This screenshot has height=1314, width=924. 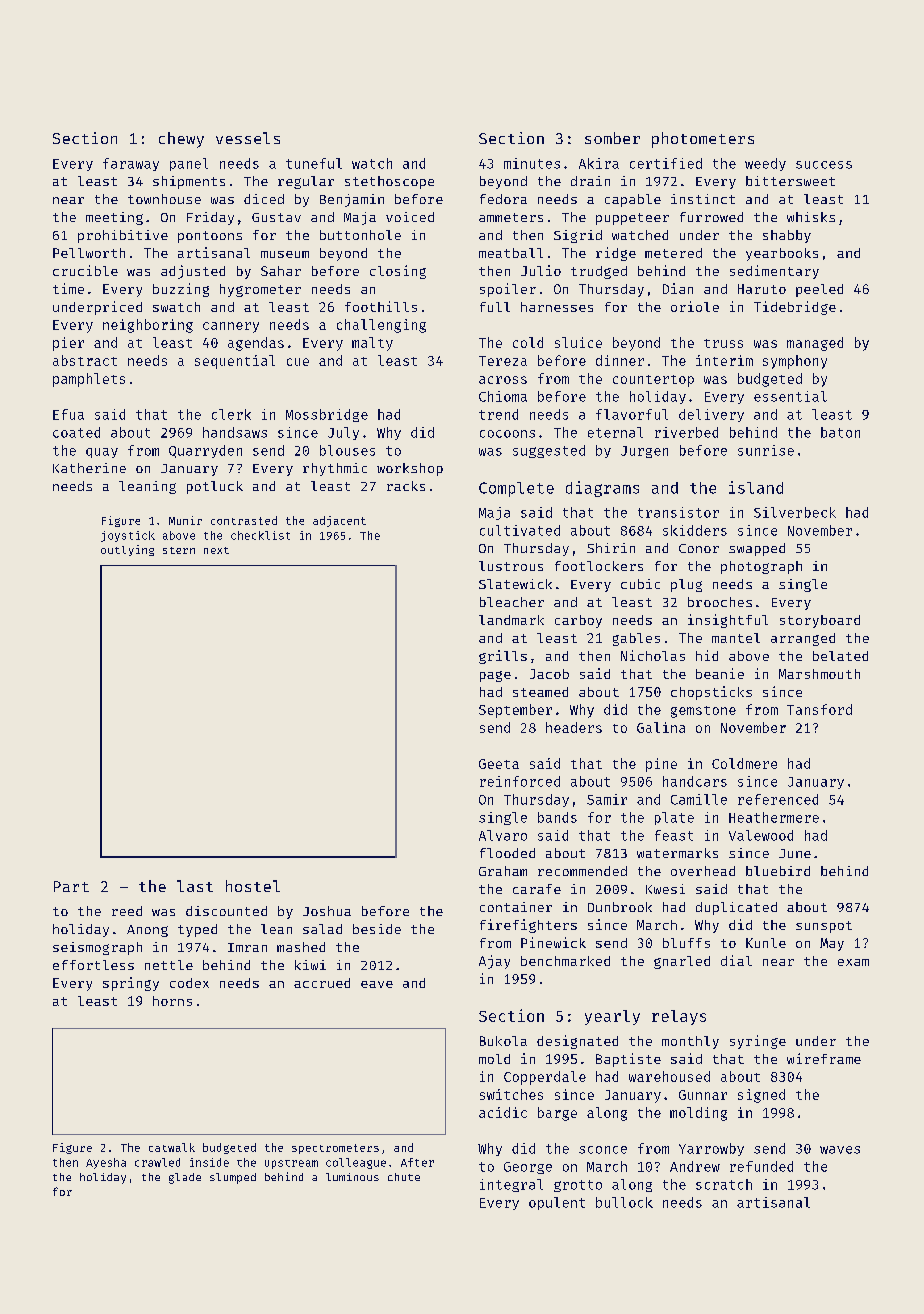 What do you see at coordinates (233, 1178) in the screenshot?
I see `slumped` at bounding box center [233, 1178].
